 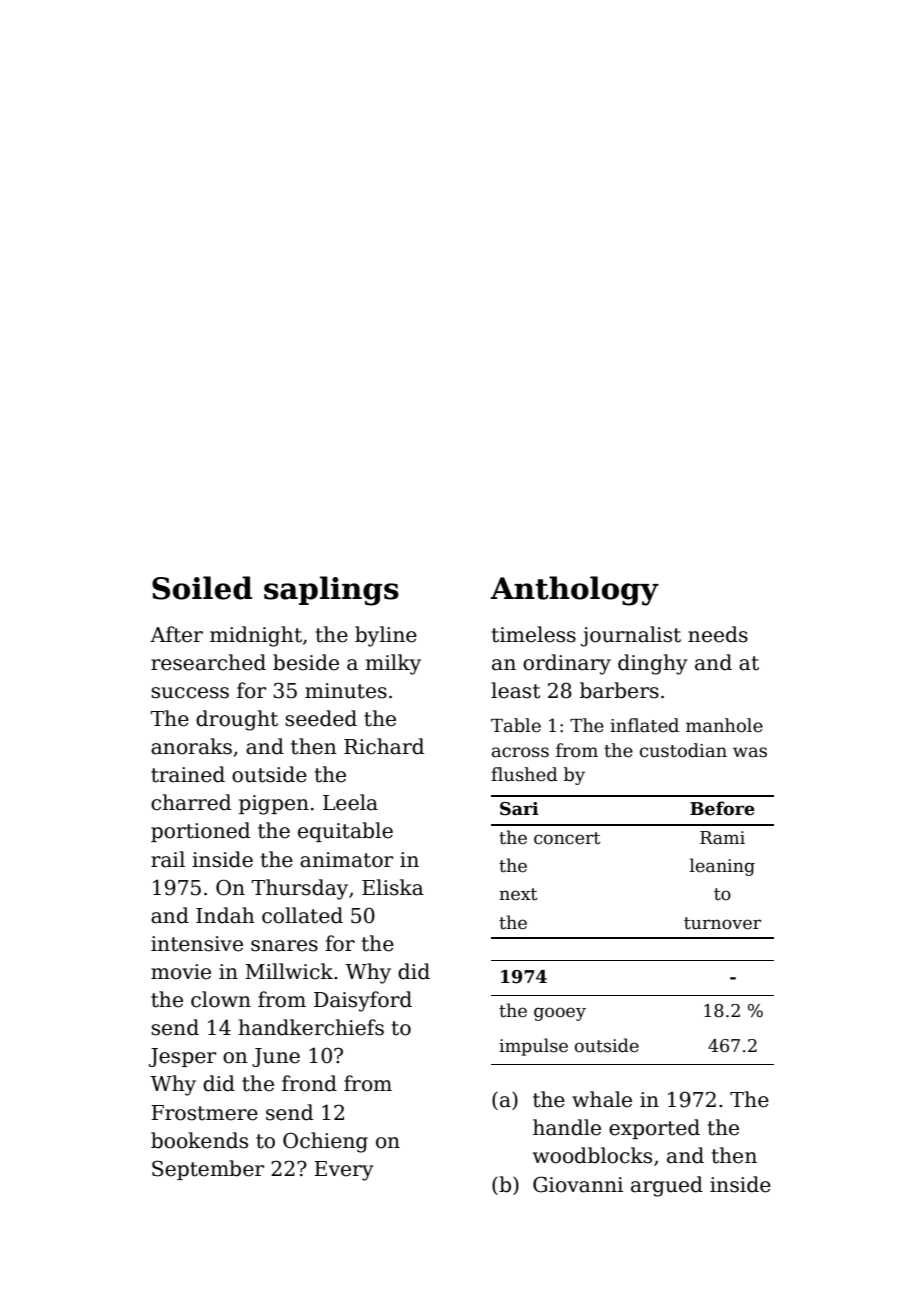 What do you see at coordinates (560, 1014) in the image?
I see `gooey` at bounding box center [560, 1014].
